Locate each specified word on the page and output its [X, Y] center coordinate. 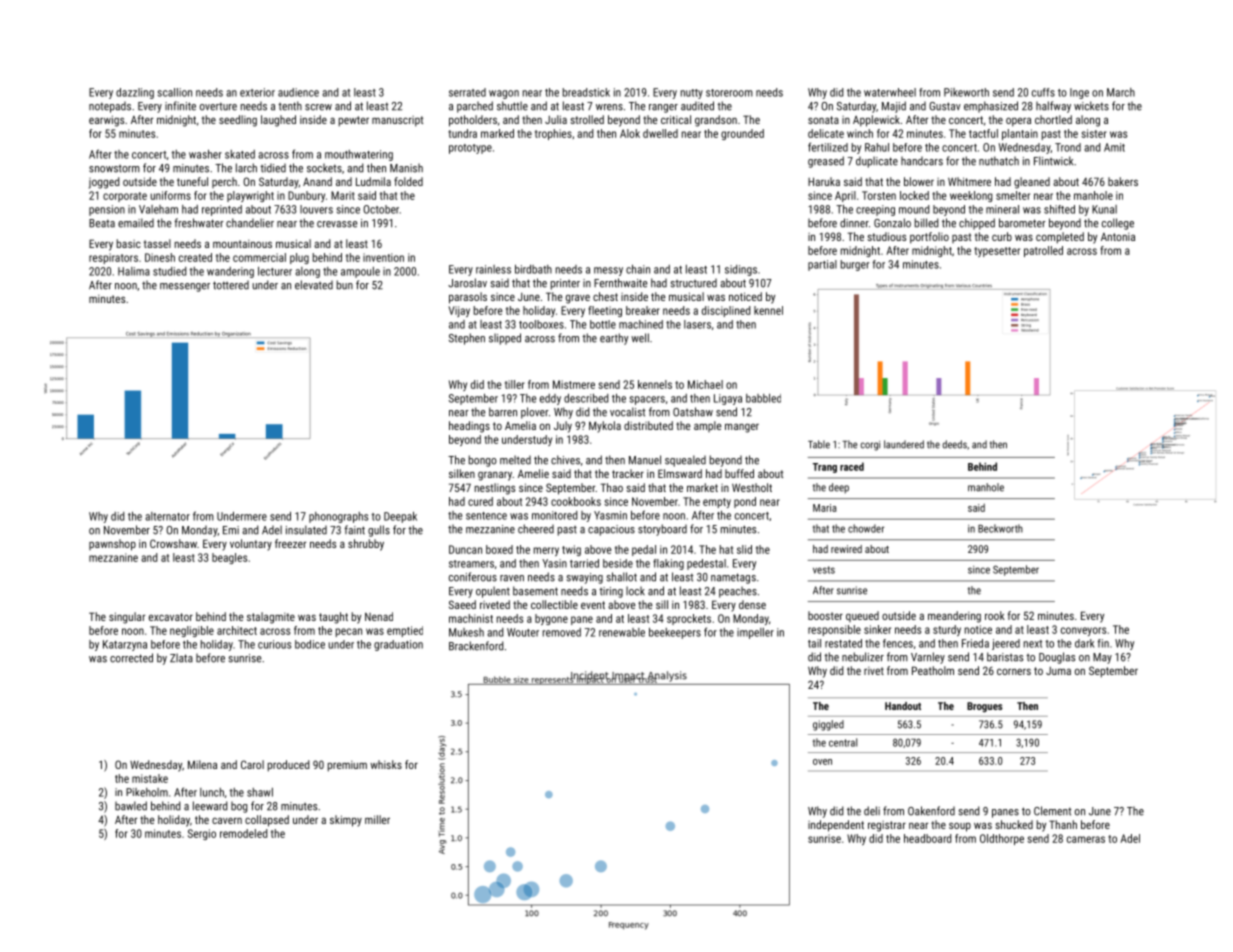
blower [919, 181]
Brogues [985, 707]
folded [408, 181]
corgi [870, 446]
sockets [324, 168]
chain [638, 269]
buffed [739, 473]
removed [562, 632]
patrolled [1043, 251]
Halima [134, 271]
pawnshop [112, 545]
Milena [202, 764]
